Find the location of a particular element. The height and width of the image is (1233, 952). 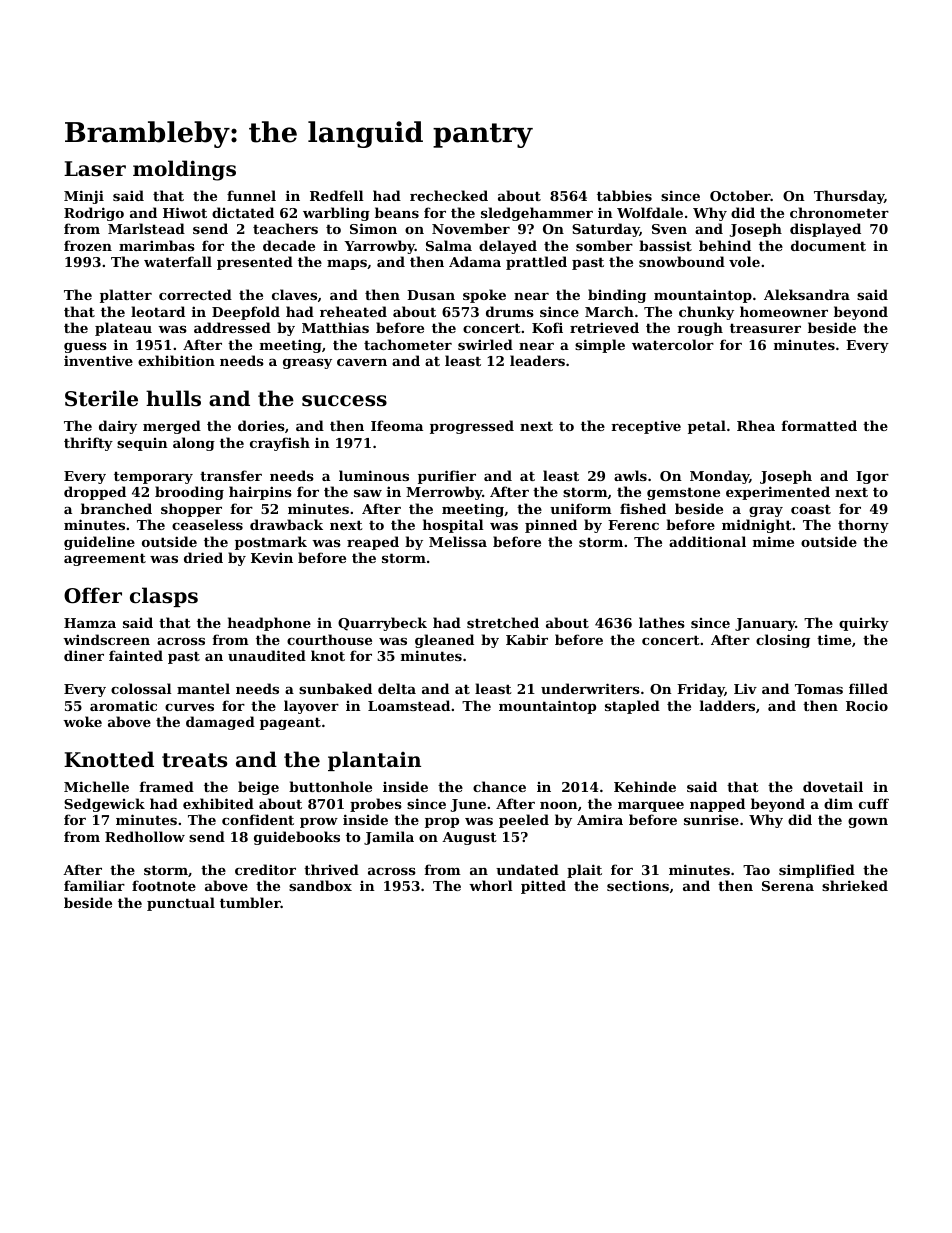

Serena is located at coordinates (788, 886).
